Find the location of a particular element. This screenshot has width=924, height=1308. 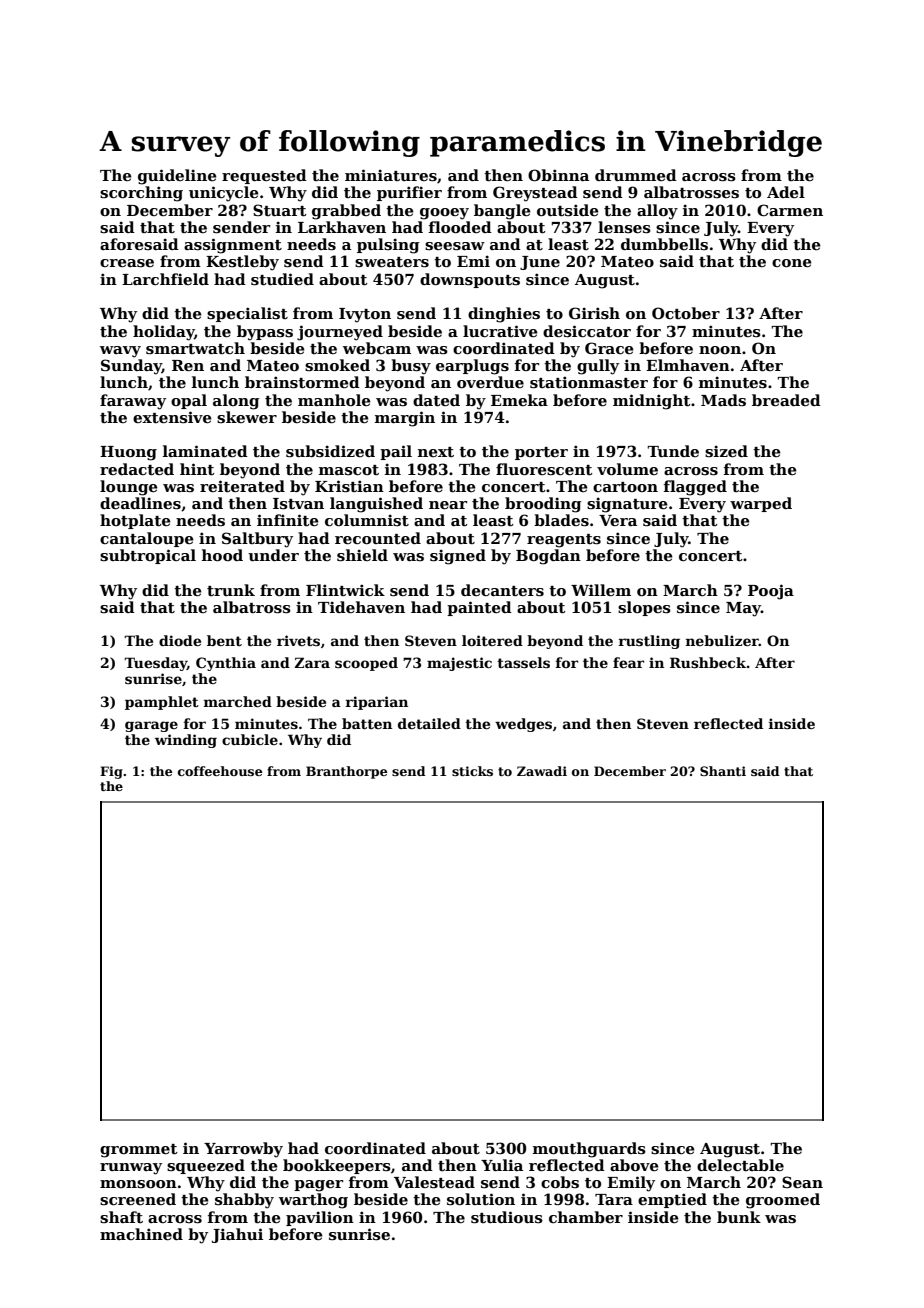

Shanti is located at coordinates (723, 771).
